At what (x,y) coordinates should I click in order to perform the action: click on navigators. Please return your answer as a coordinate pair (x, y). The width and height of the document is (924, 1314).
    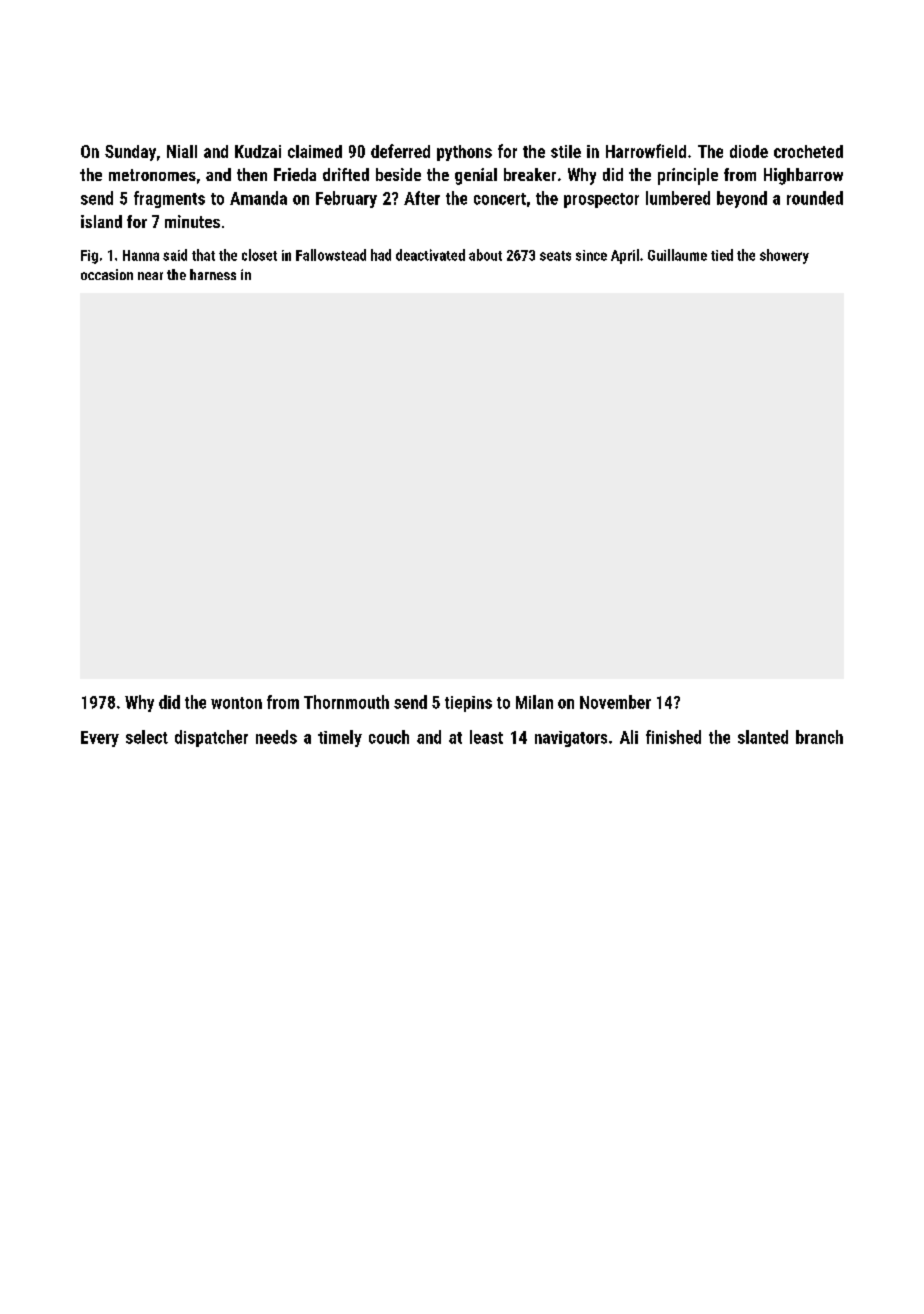
    Looking at the image, I should click on (571, 739).
